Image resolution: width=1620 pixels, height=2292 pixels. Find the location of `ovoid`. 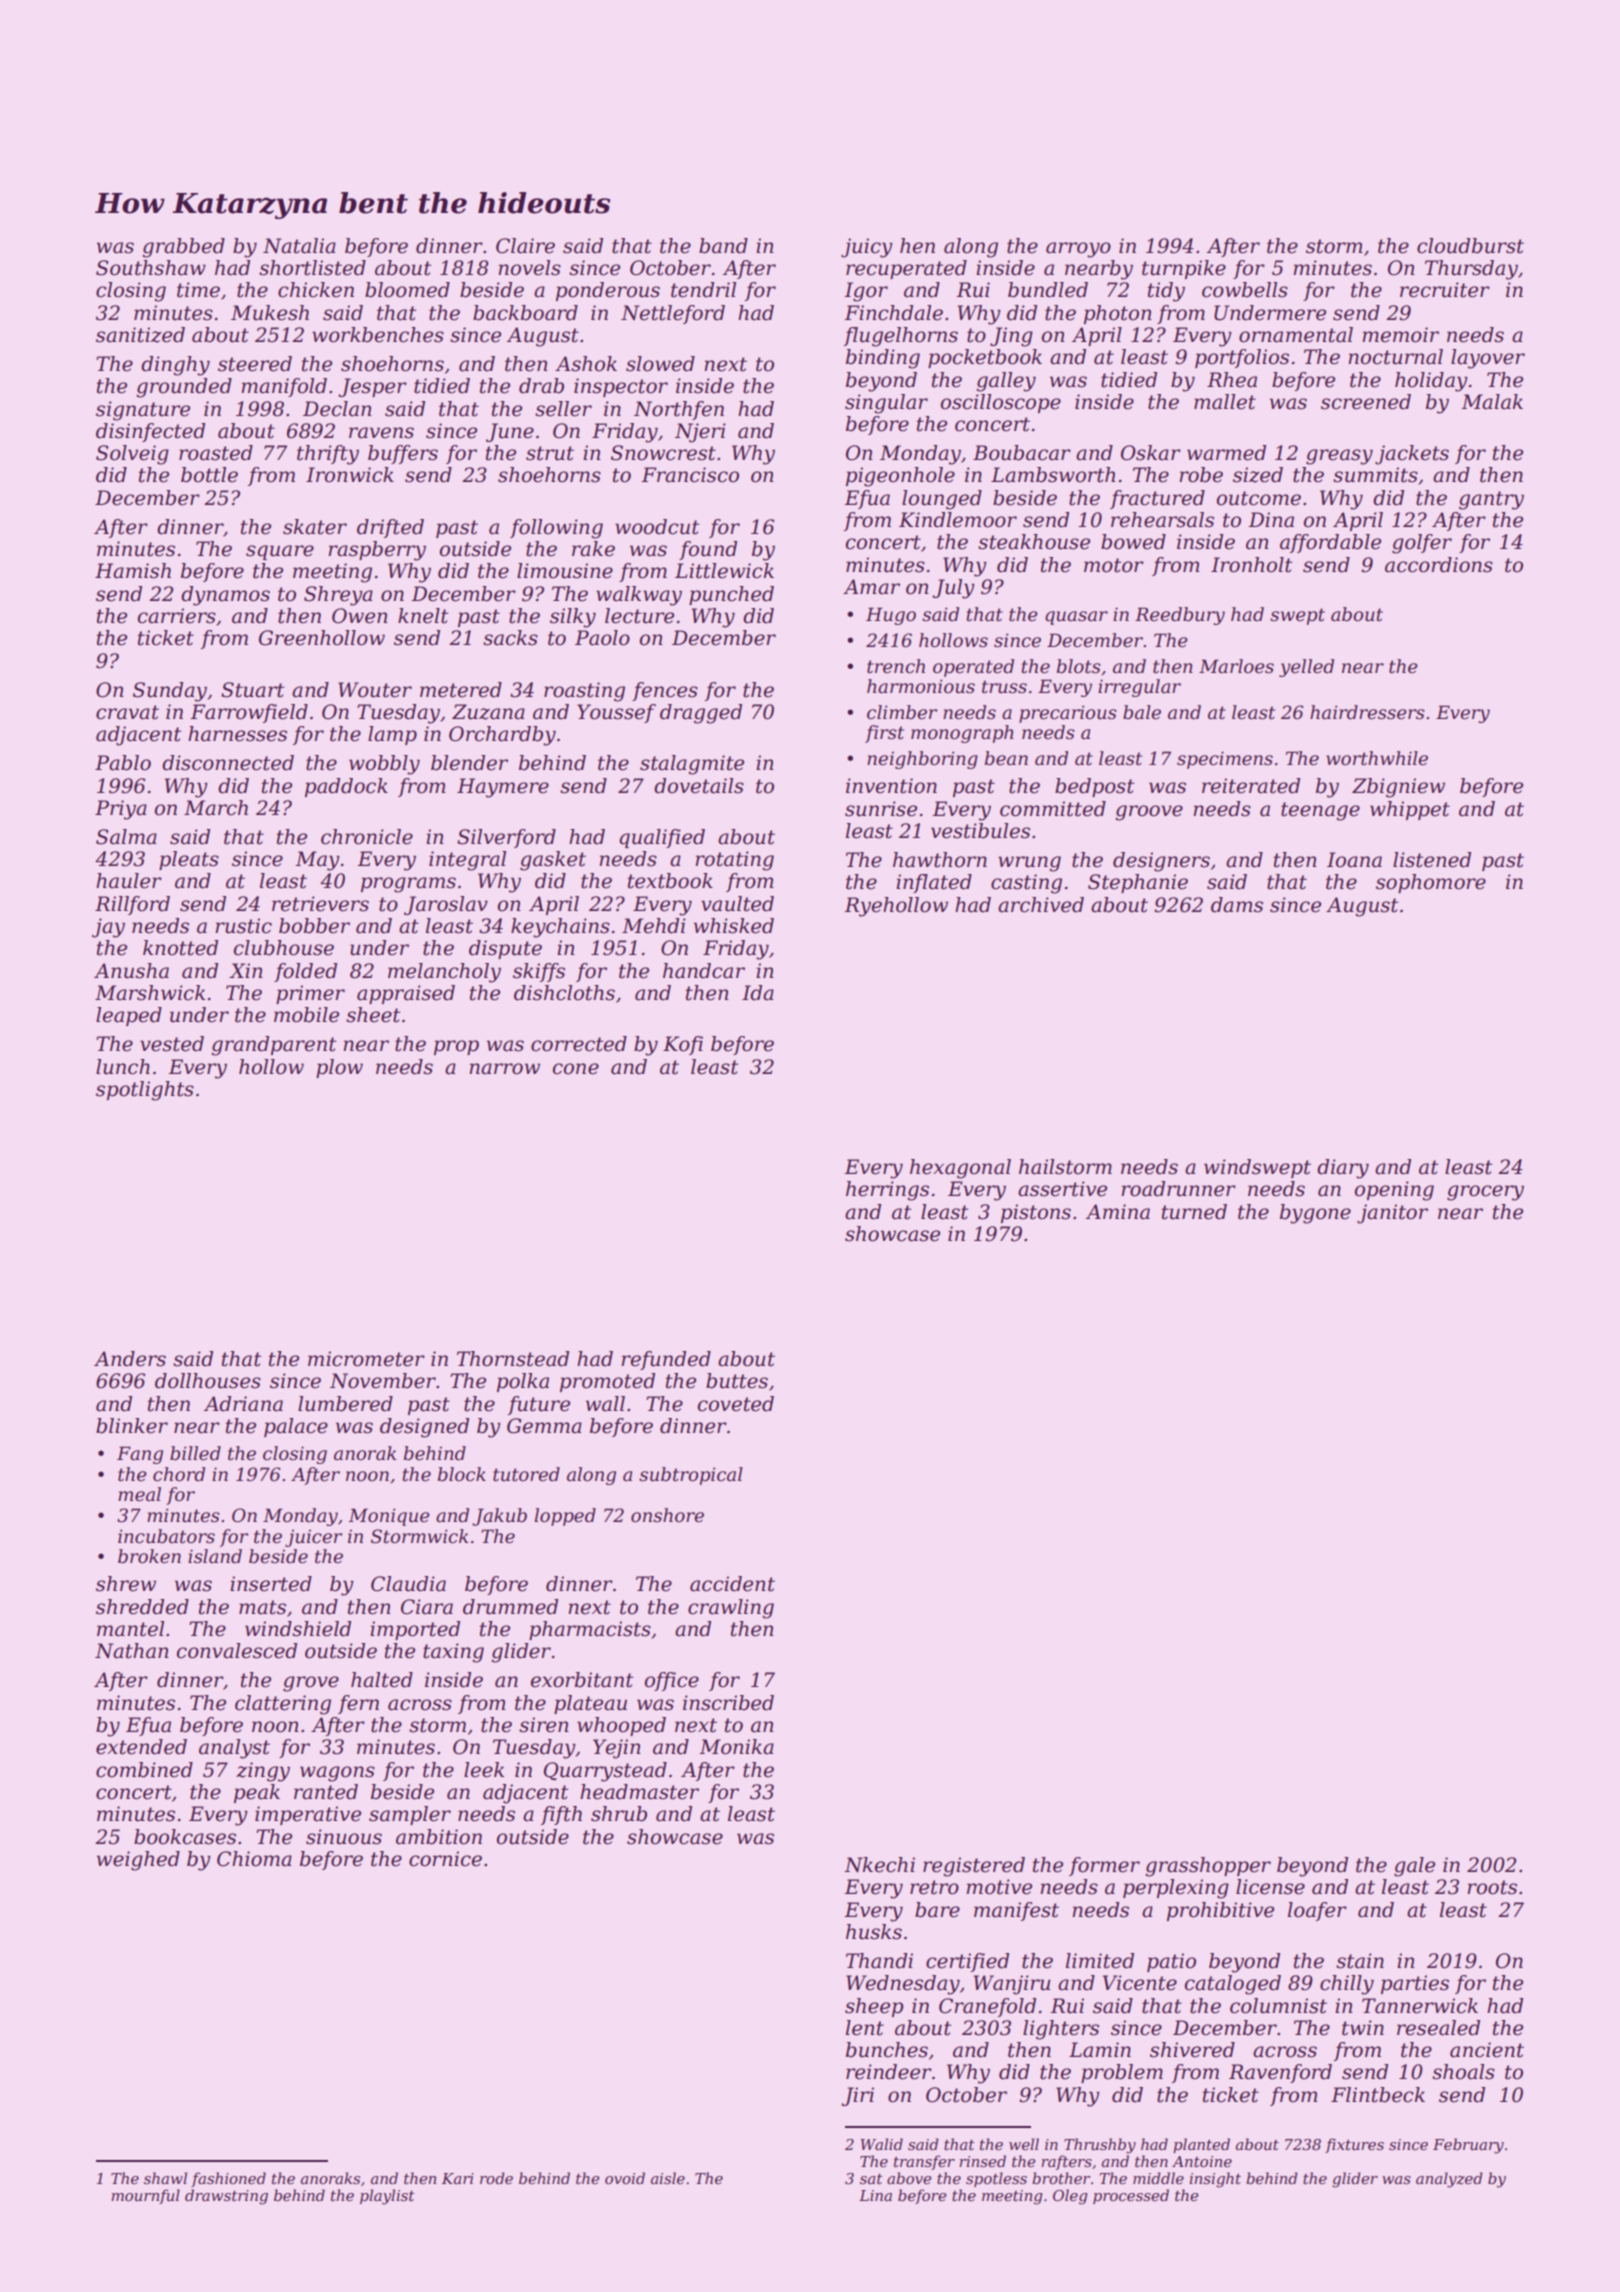

ovoid is located at coordinates (625, 2178).
